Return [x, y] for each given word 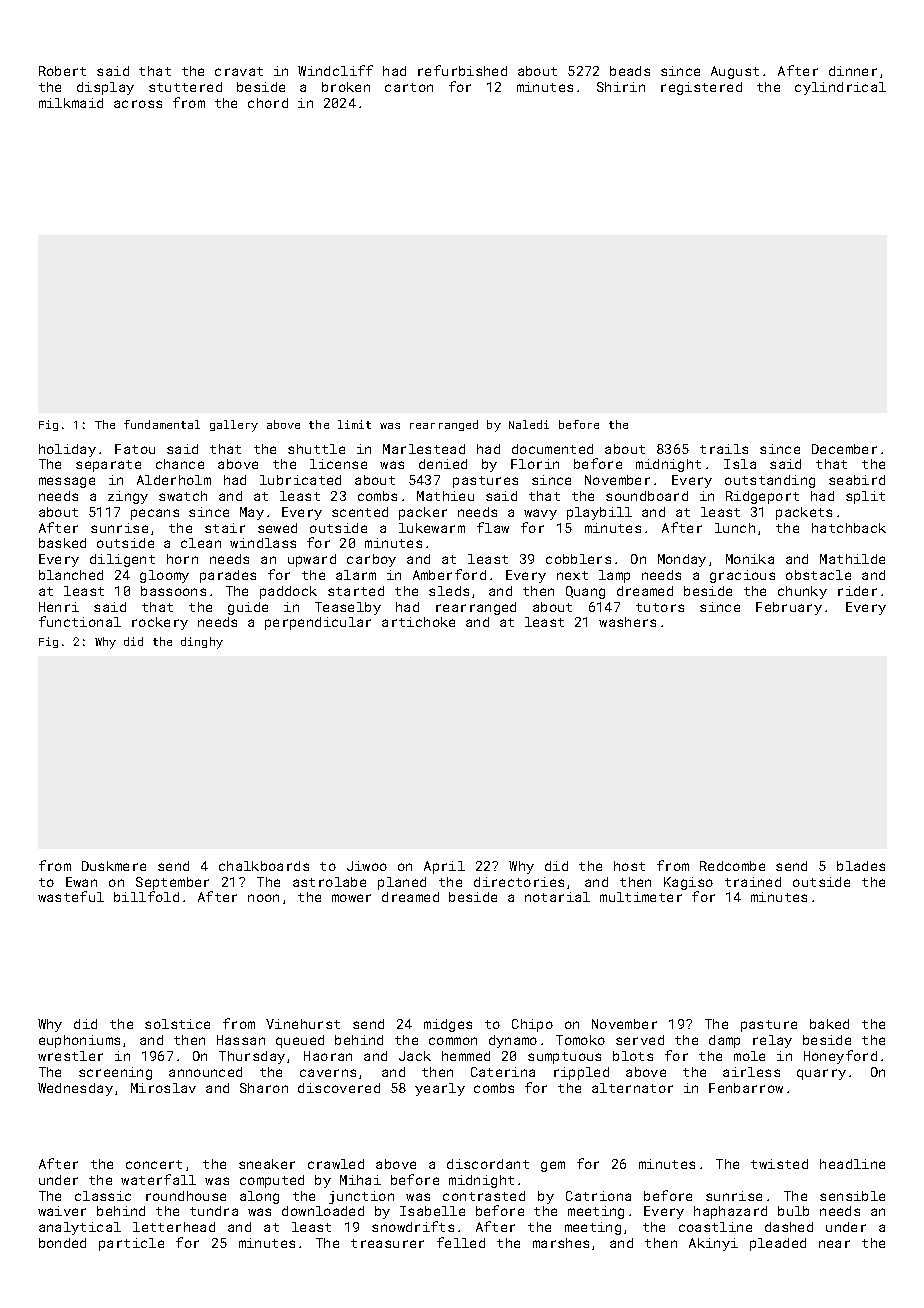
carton [409, 87]
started [356, 591]
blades [861, 866]
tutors [660, 607]
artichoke [418, 622]
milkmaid [71, 103]
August [735, 72]
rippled [581, 1073]
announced [205, 1072]
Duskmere [114, 866]
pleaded [778, 1244]
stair [225, 528]
